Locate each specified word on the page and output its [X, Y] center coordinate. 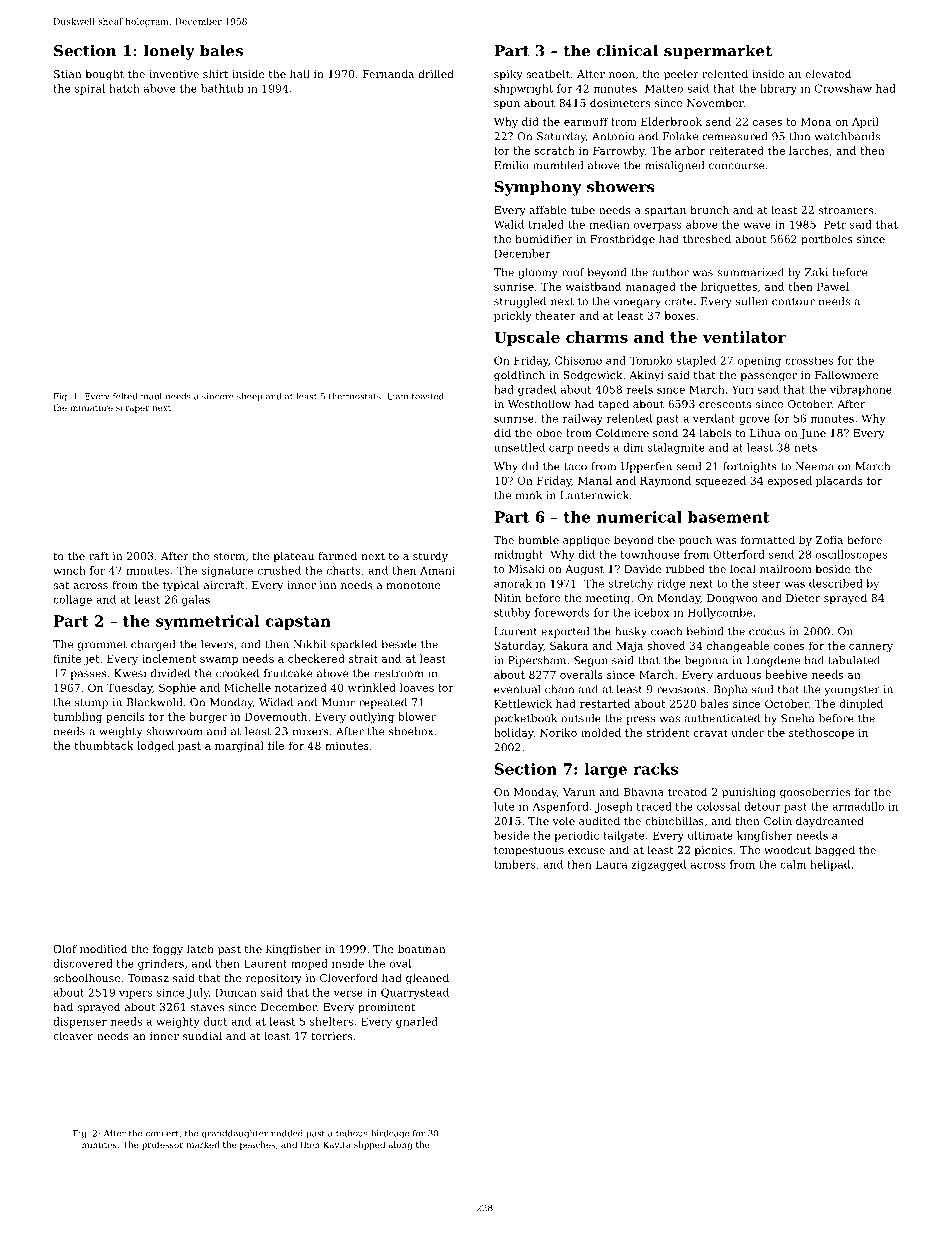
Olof [65, 948]
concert [162, 1134]
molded [601, 732]
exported [565, 632]
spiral [90, 89]
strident [668, 732]
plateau [293, 557]
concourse [736, 166]
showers [620, 186]
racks [655, 769]
